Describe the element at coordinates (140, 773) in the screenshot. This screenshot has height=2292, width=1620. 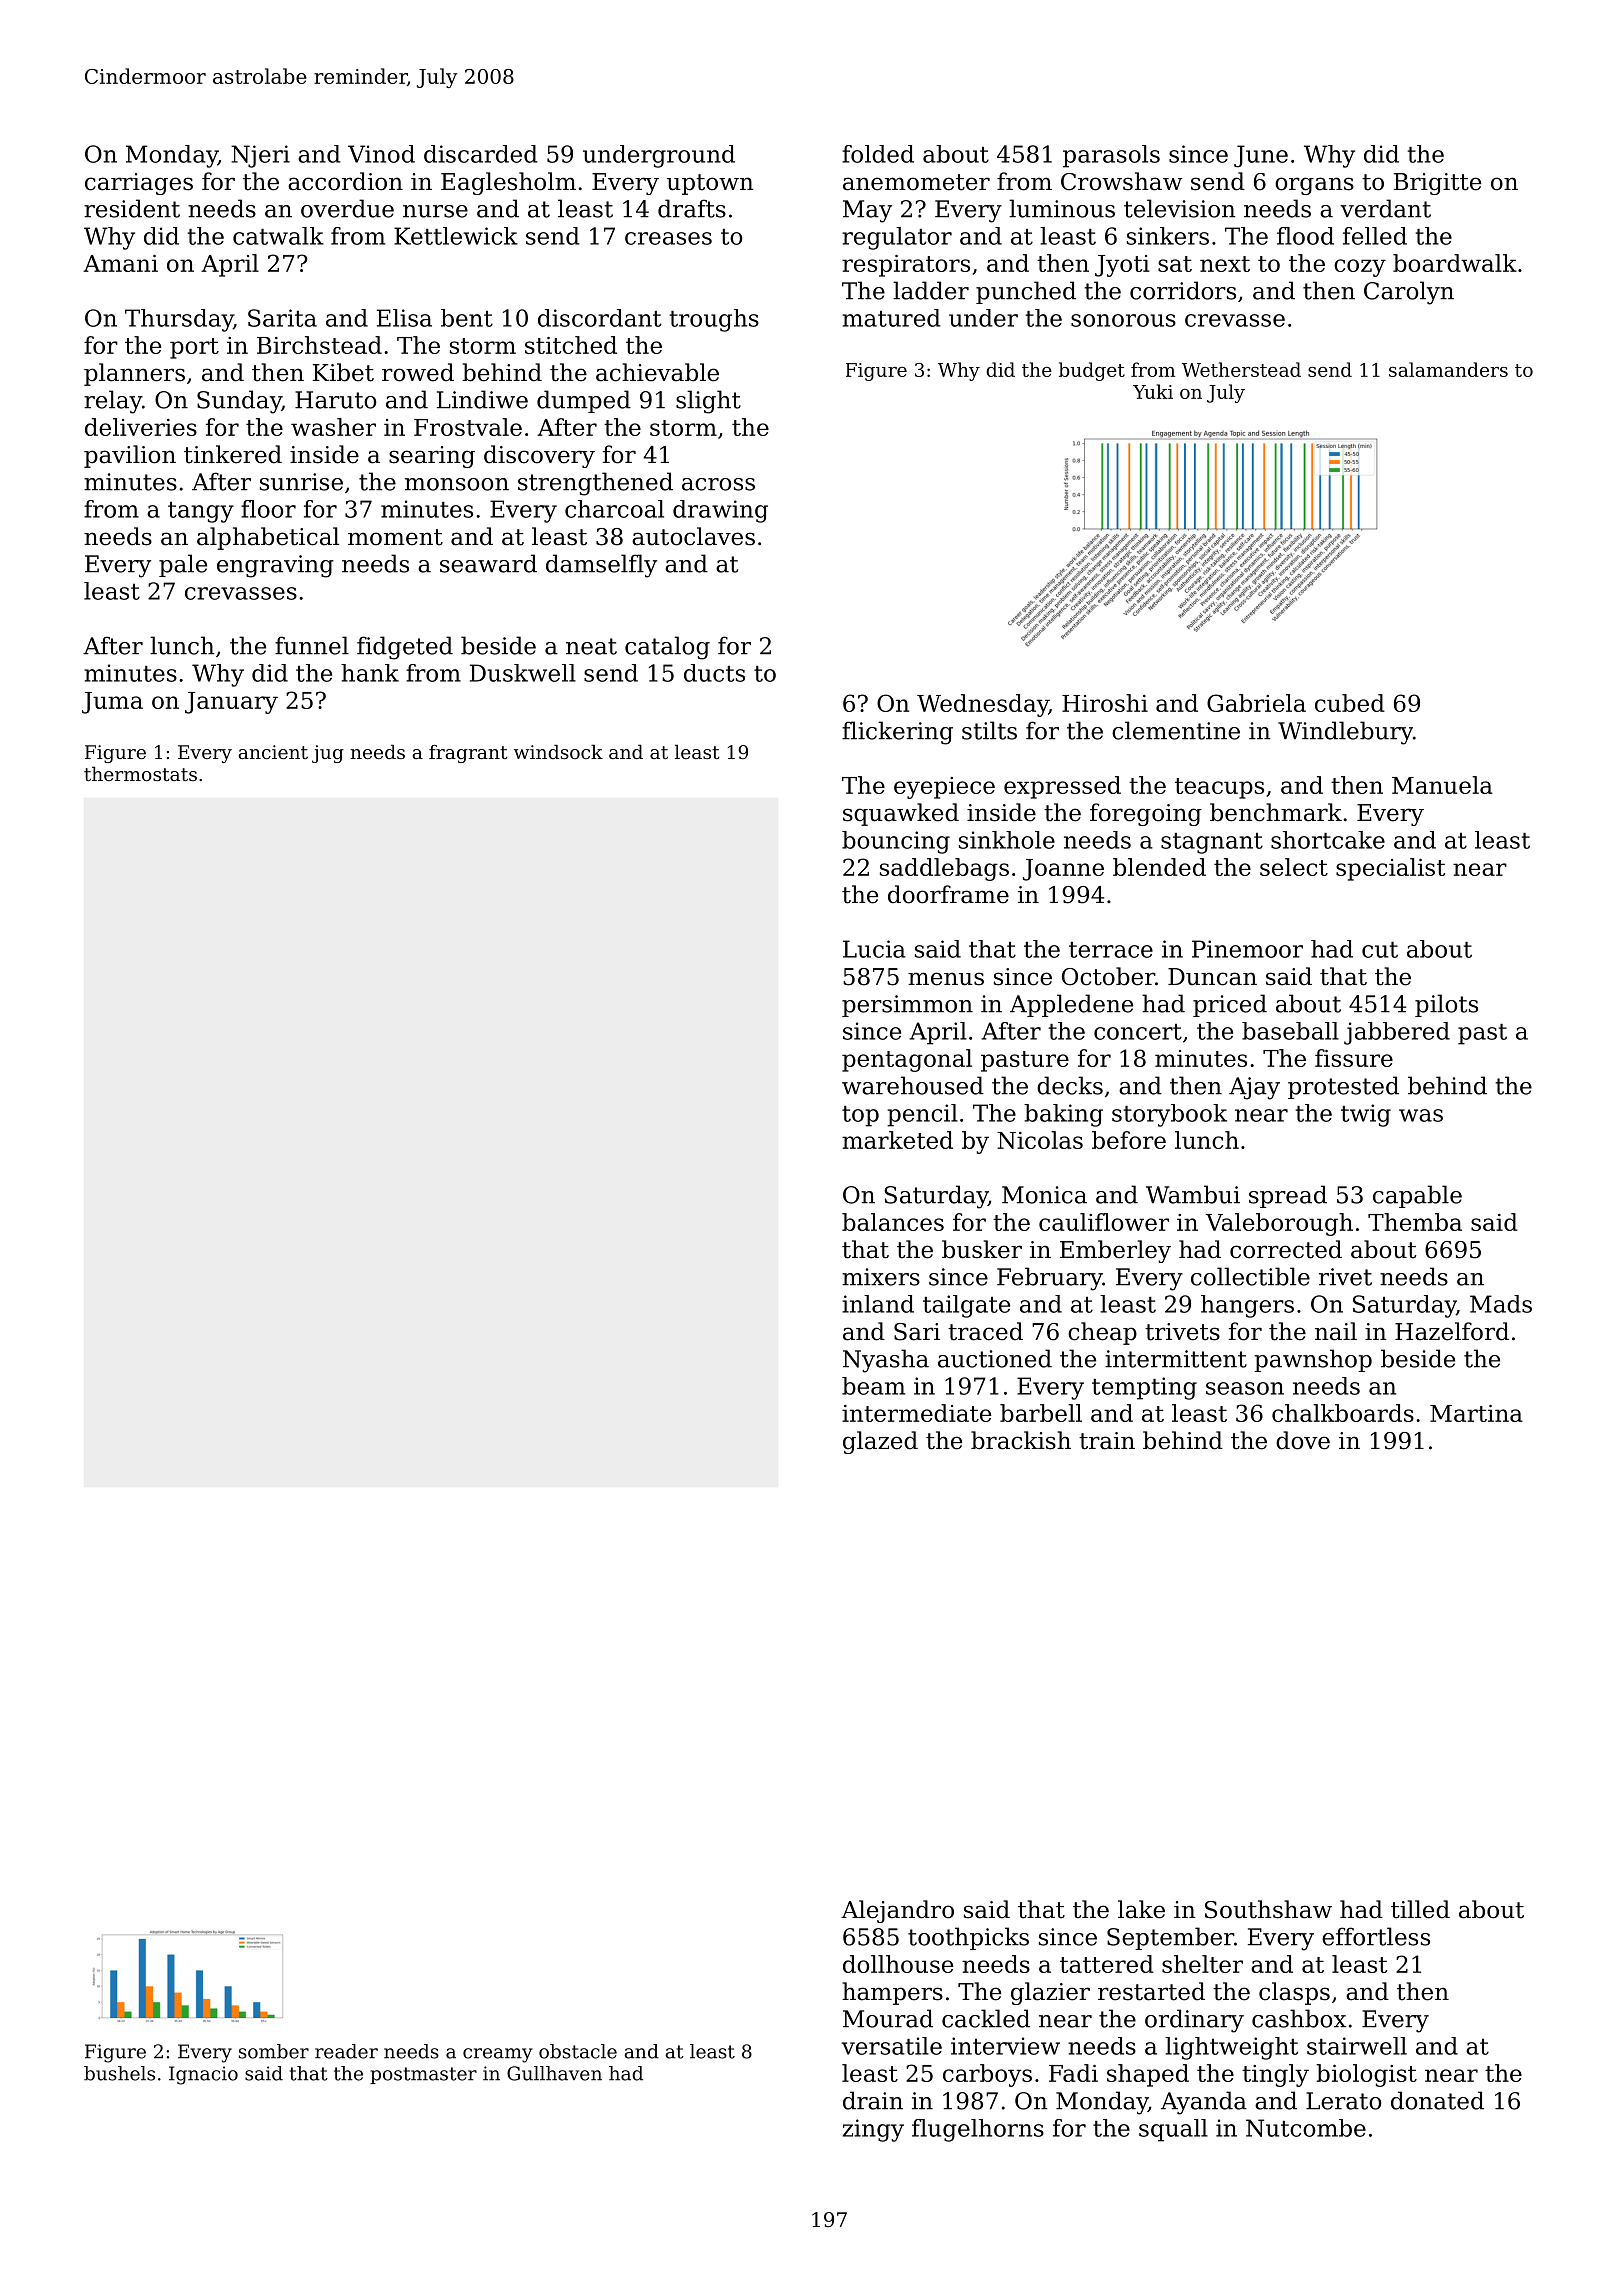
I see `thermostats` at that location.
